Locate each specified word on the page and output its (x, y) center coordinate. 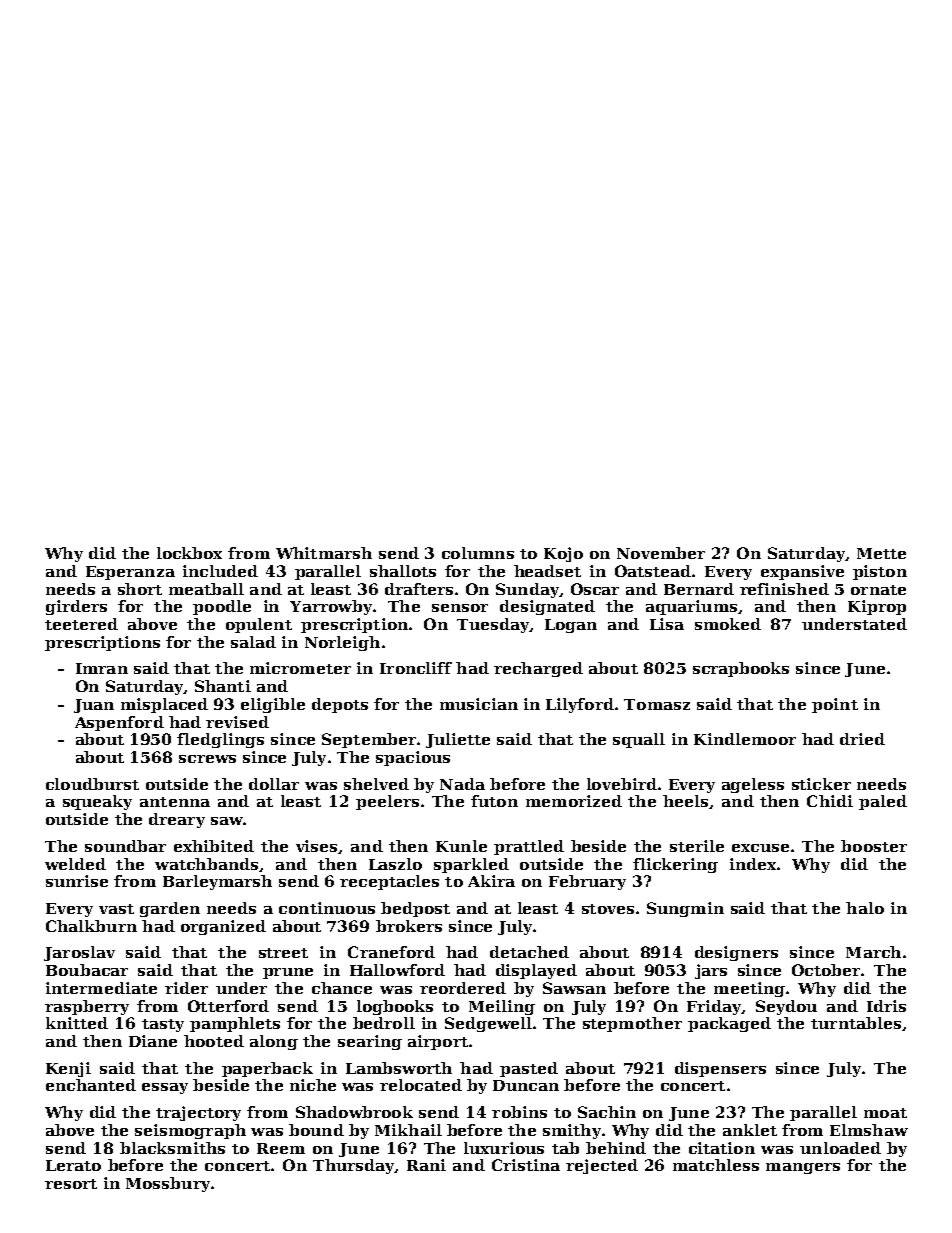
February (587, 882)
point (835, 705)
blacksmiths (172, 1148)
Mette (881, 553)
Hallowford (397, 970)
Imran (102, 668)
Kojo (563, 554)
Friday (714, 1007)
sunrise (77, 881)
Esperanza (130, 573)
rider (186, 988)
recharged (538, 669)
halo (865, 908)
